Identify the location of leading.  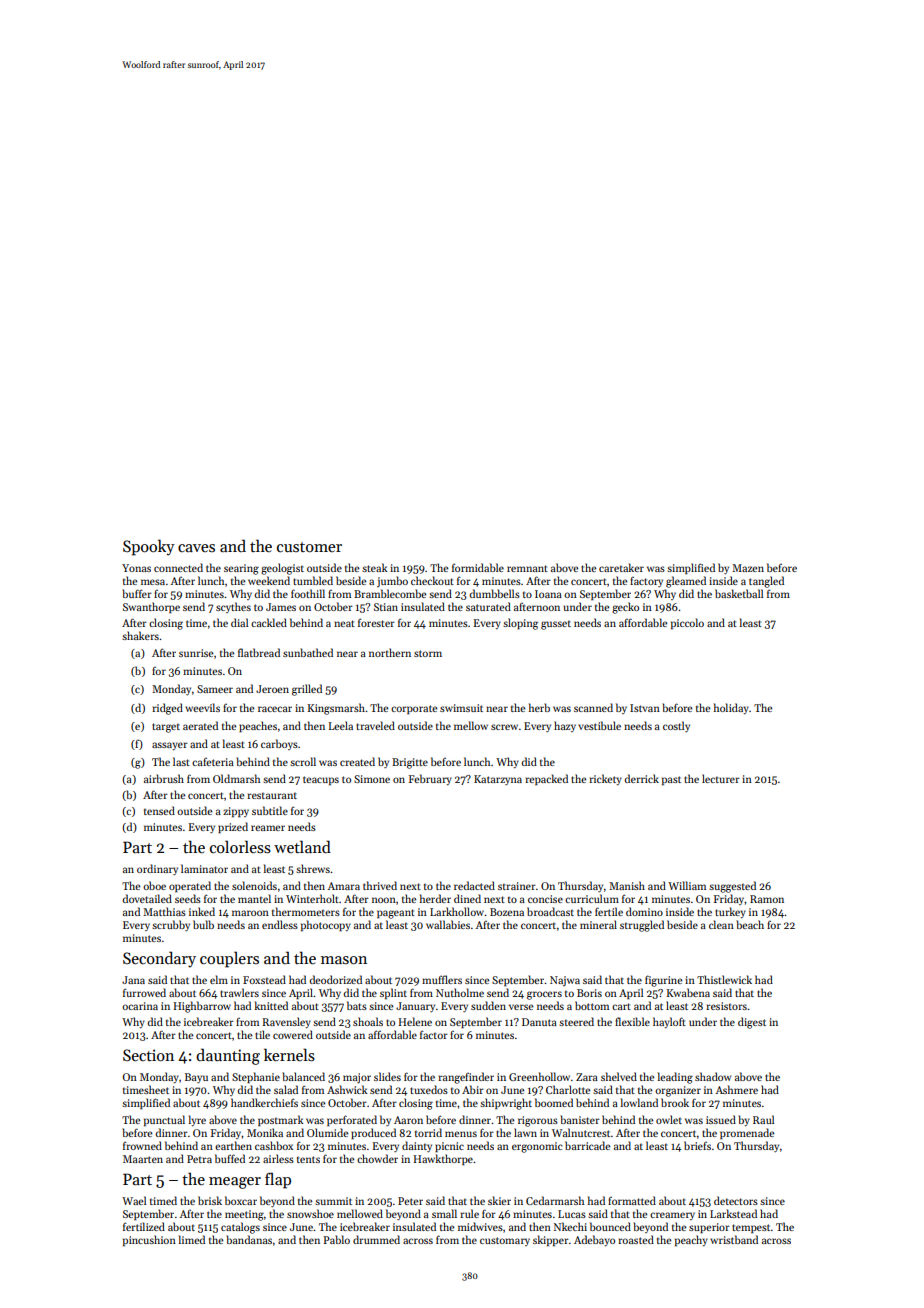
(675, 1078).
